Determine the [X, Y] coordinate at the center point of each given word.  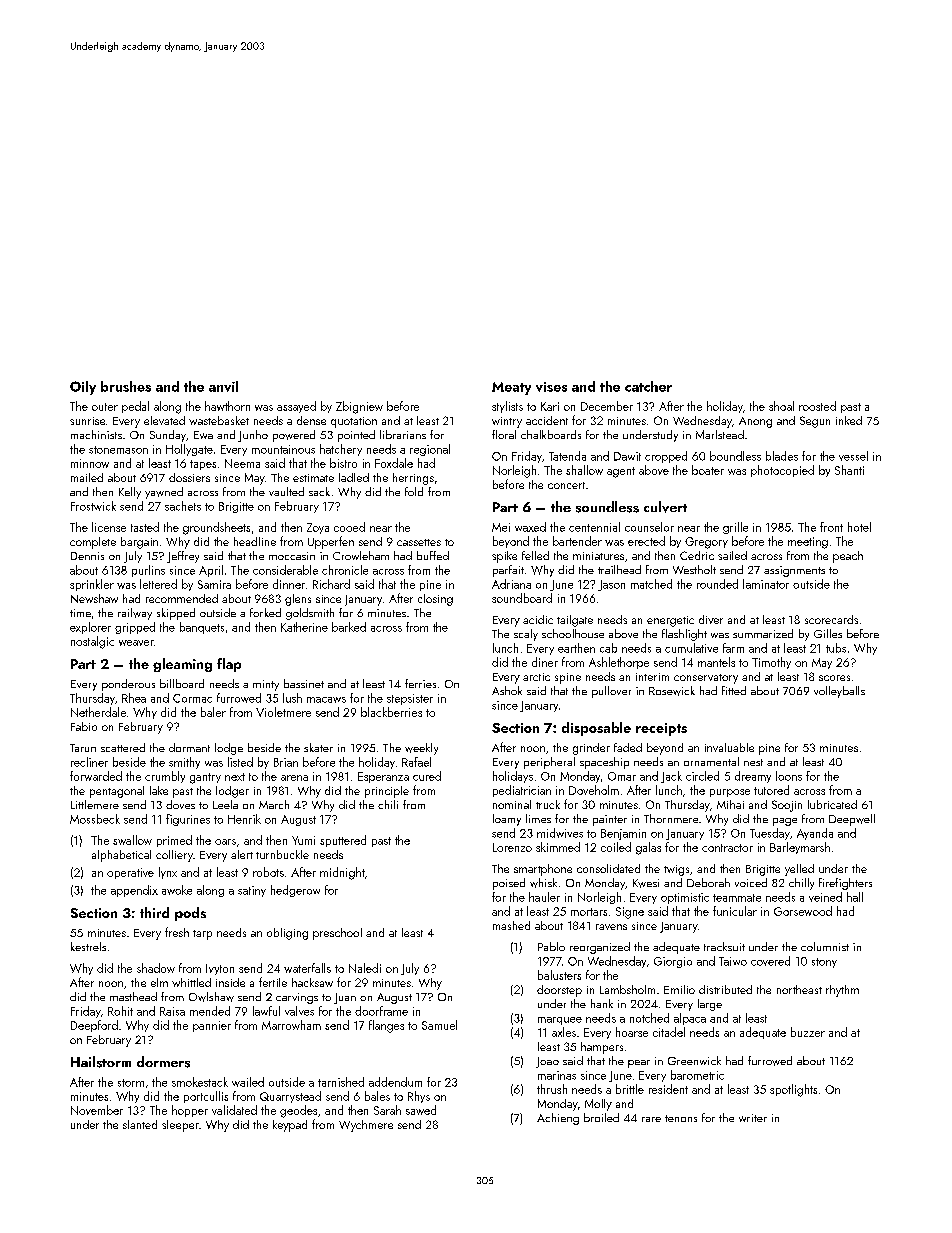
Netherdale [98, 712]
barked [349, 627]
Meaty [511, 388]
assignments [794, 571]
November [97, 1110]
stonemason [118, 450]
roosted [817, 406]
